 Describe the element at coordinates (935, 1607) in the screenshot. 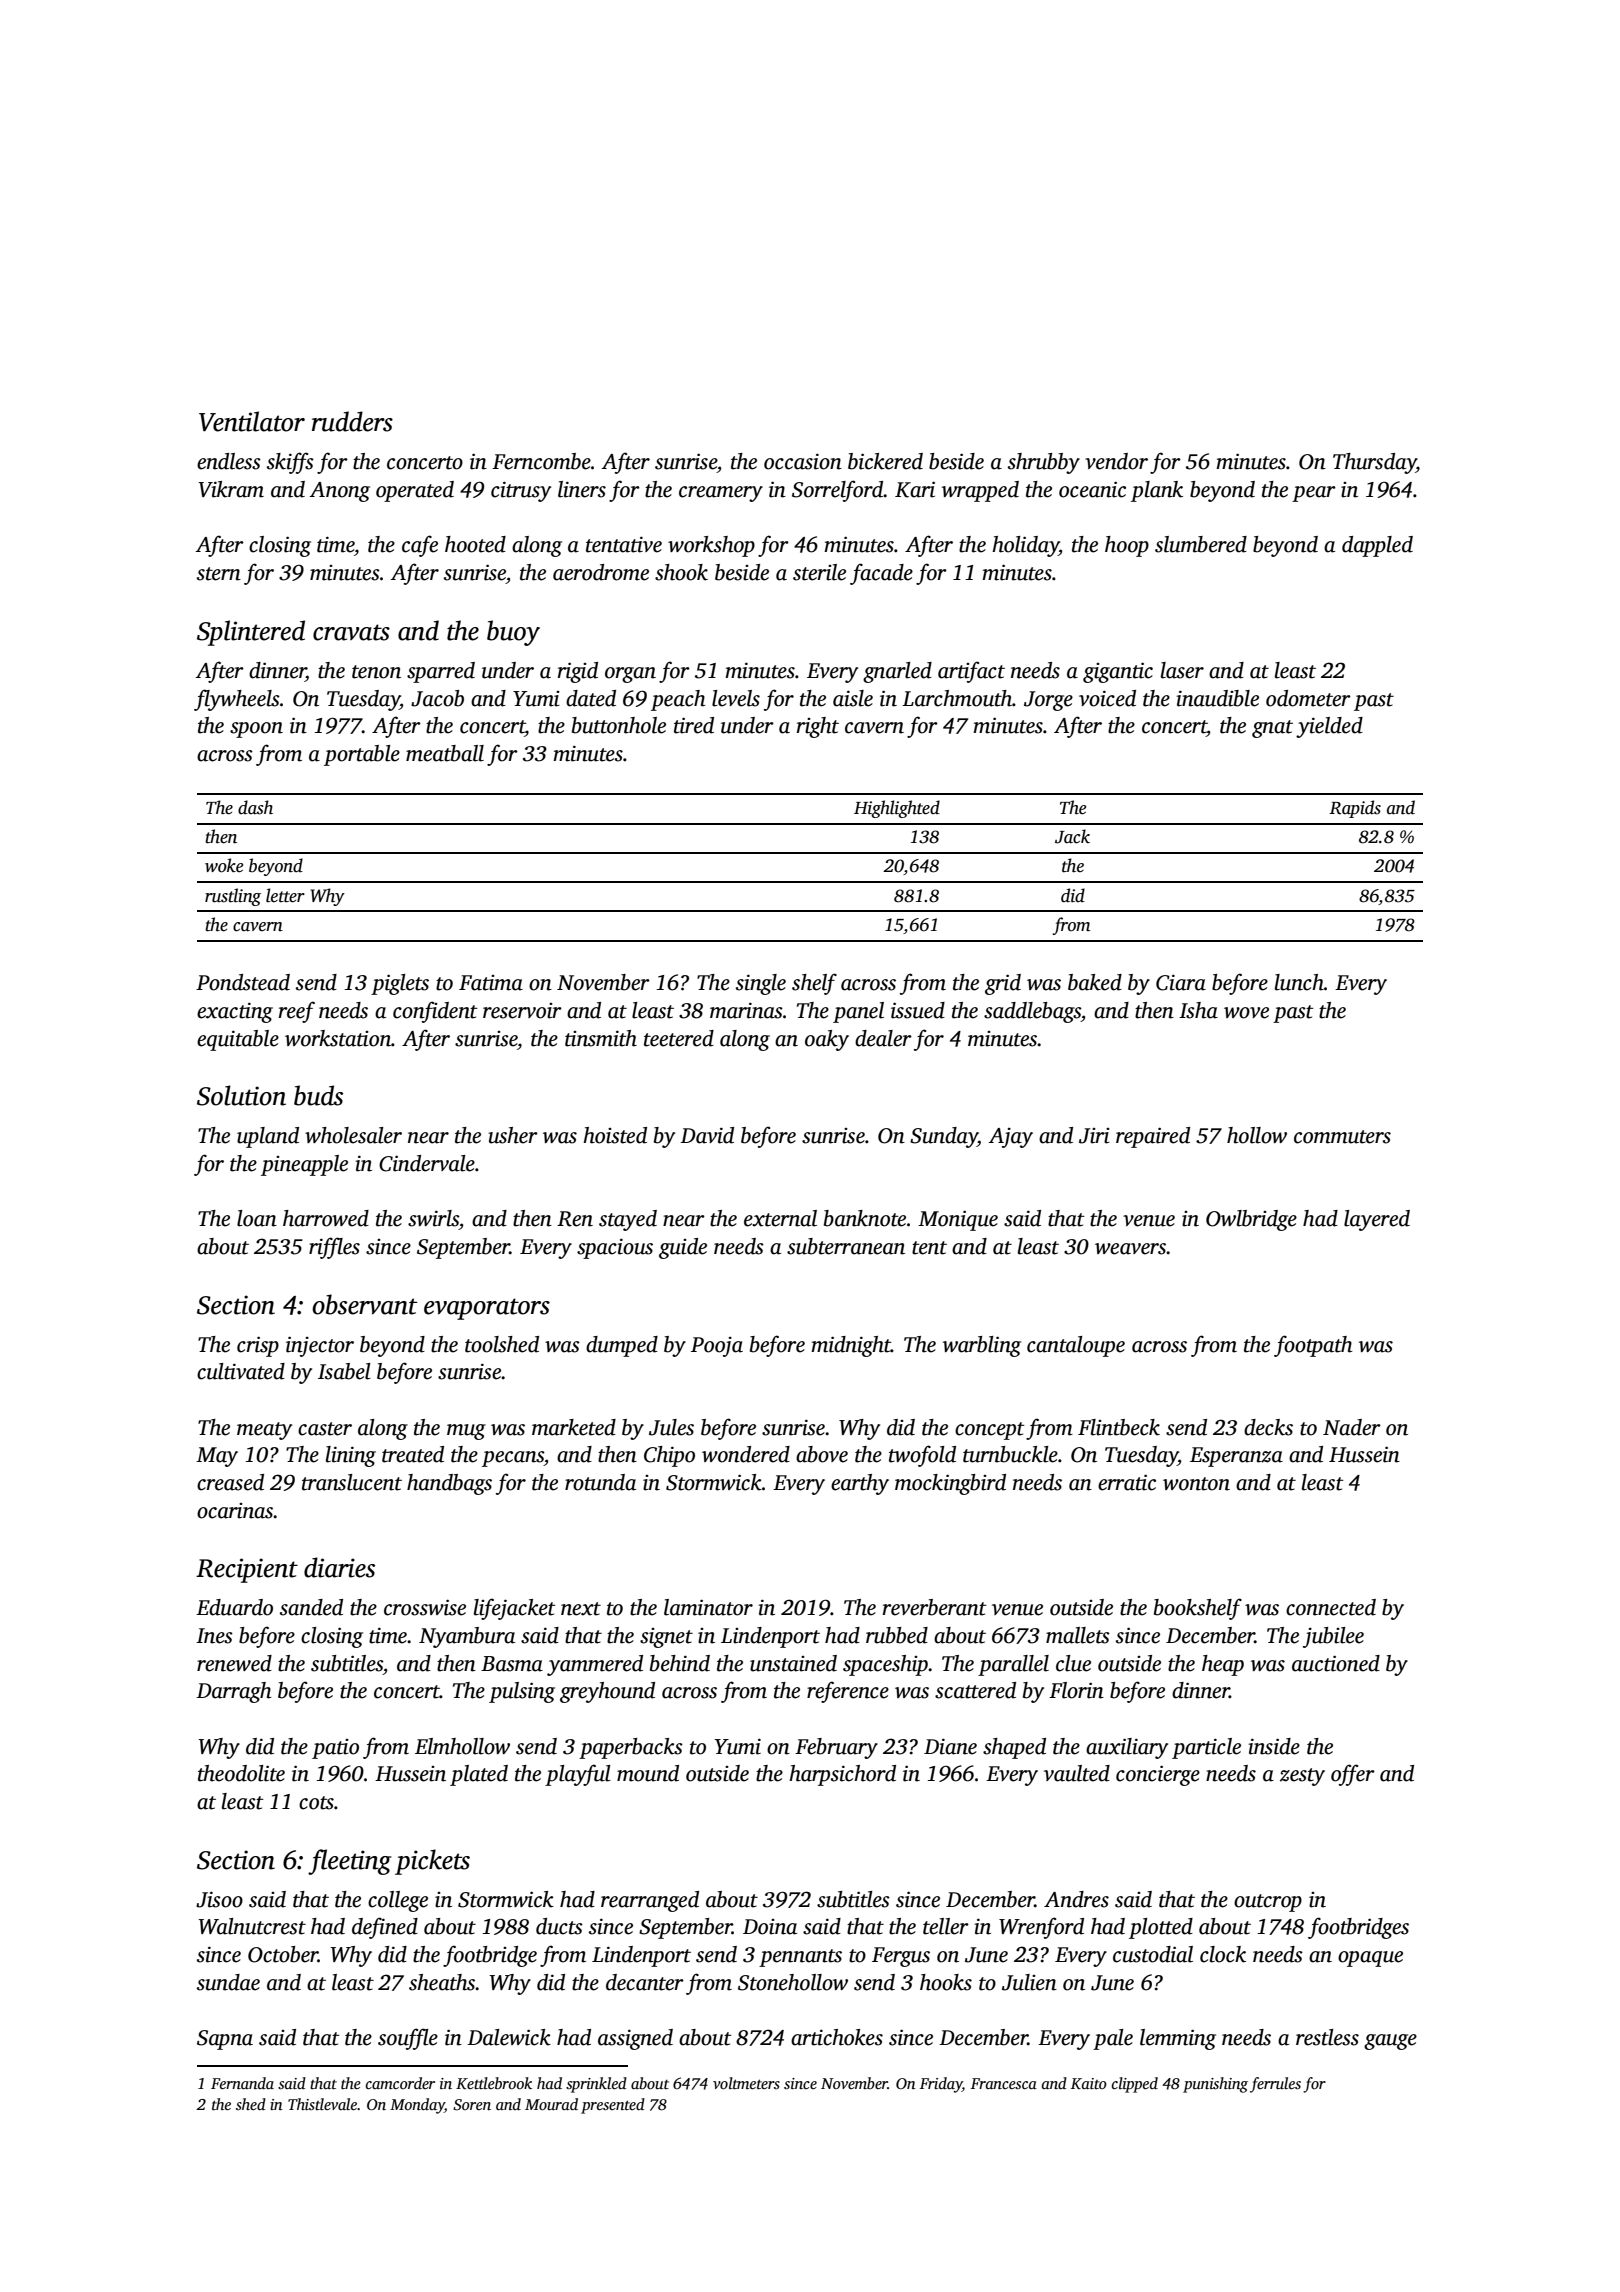

I see `reverberant` at that location.
